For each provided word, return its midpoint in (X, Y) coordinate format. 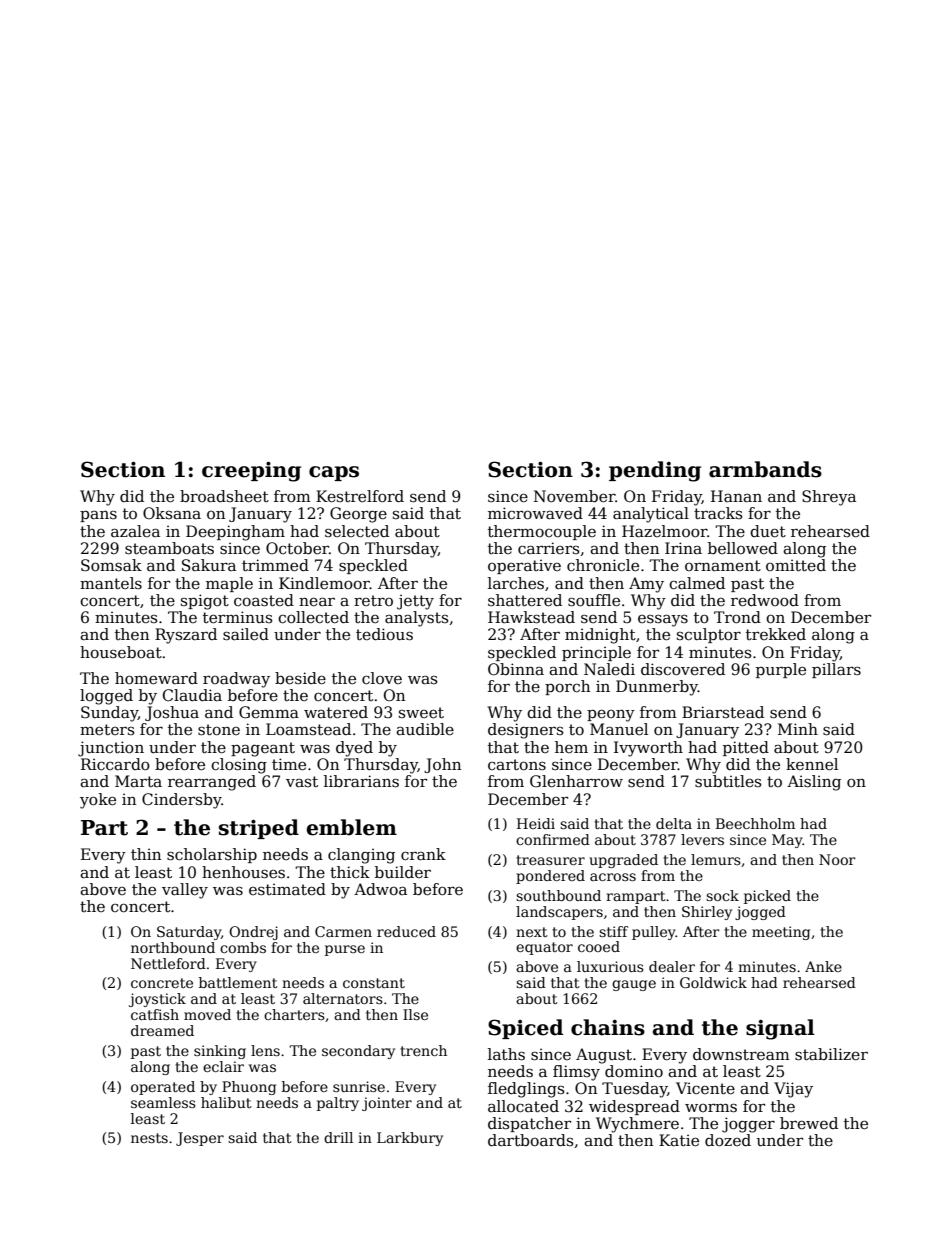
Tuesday (634, 1090)
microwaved (535, 513)
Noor (837, 859)
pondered (550, 877)
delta (674, 823)
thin (146, 854)
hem (571, 747)
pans (98, 516)
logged (106, 697)
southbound (558, 895)
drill (338, 1137)
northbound (173, 947)
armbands (765, 469)
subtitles (728, 781)
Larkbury (410, 1139)
